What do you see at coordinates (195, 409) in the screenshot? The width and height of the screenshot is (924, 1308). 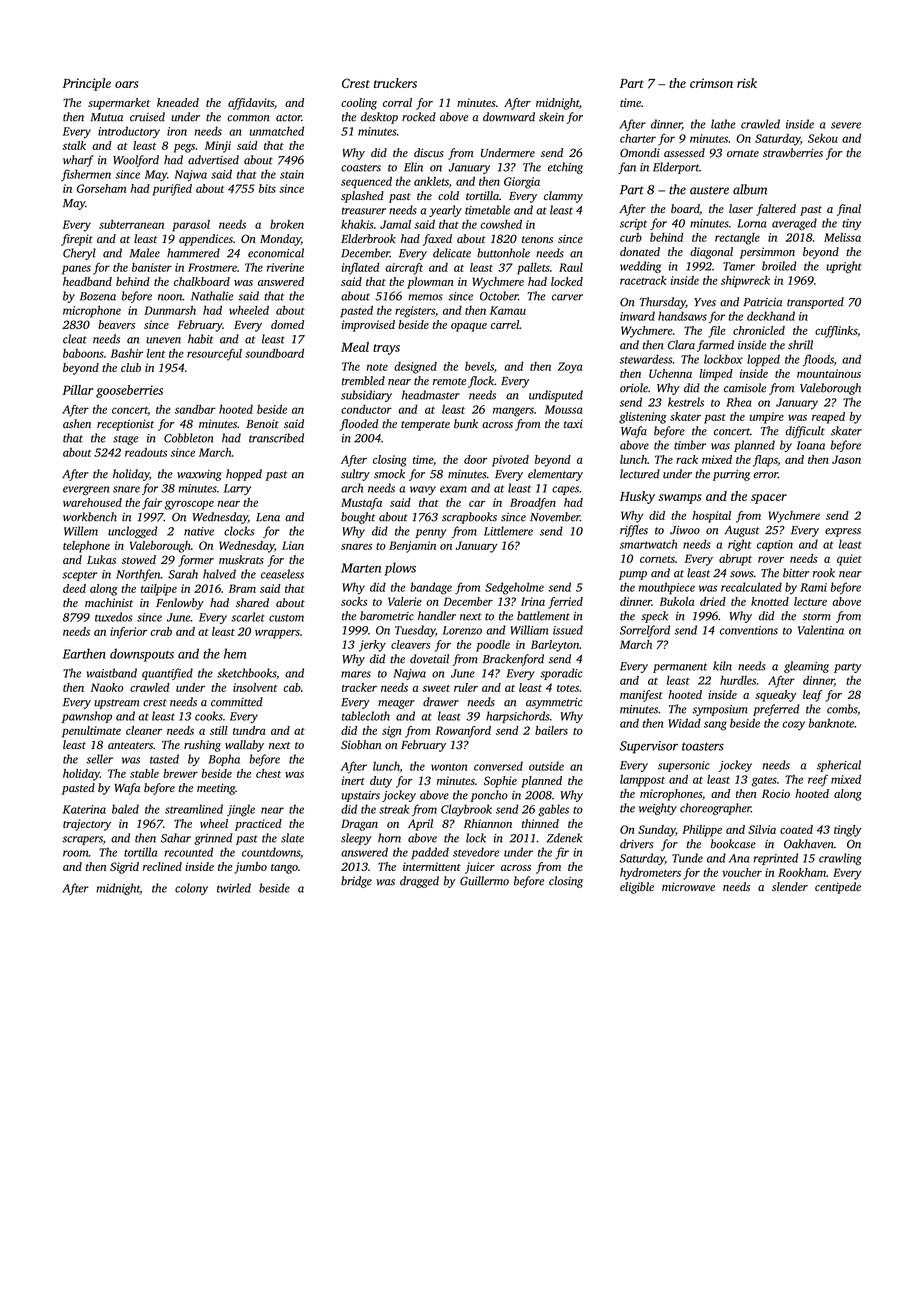 I see `sandbar` at bounding box center [195, 409].
